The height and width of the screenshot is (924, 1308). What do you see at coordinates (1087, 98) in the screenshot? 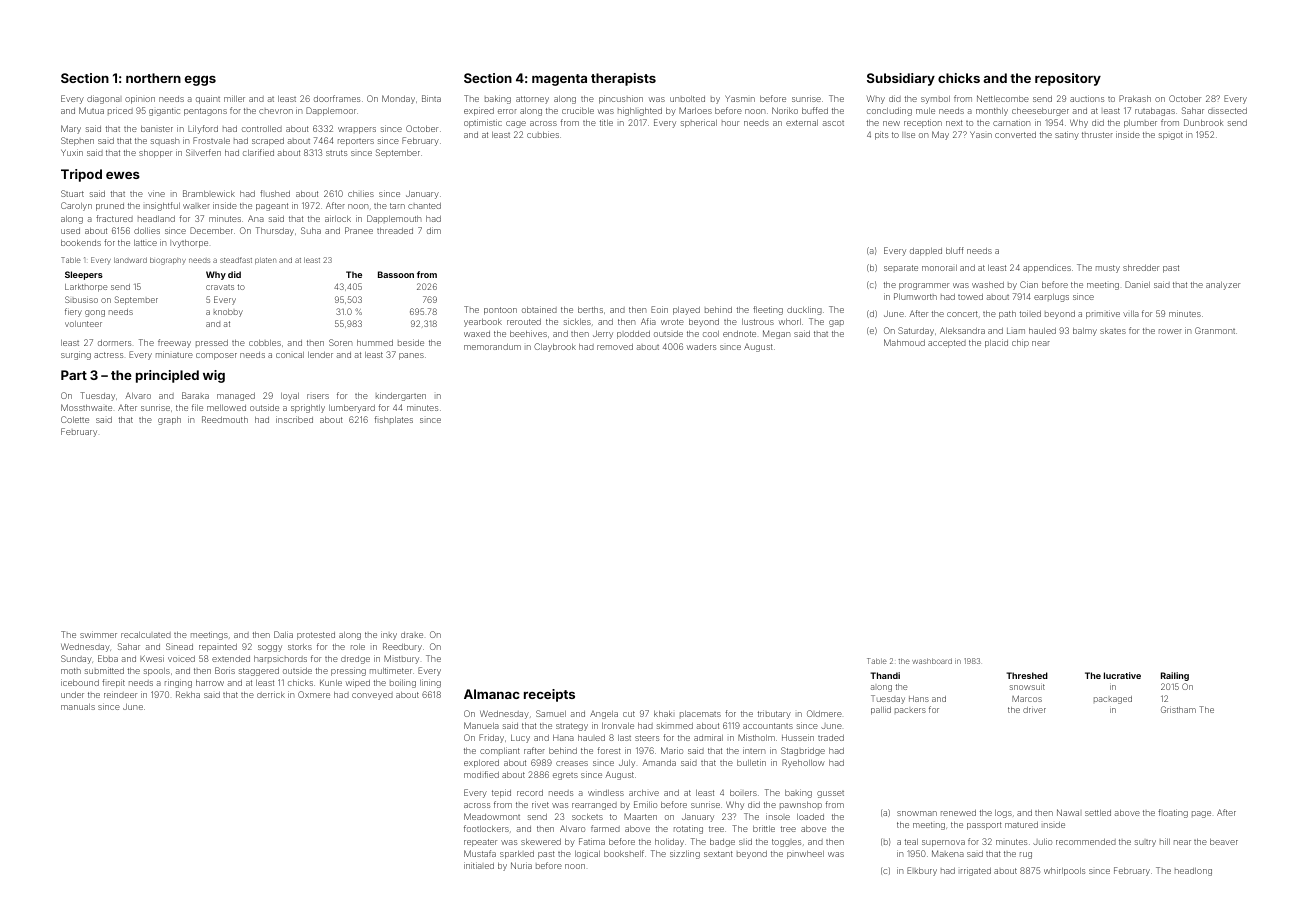
I see `auctions` at bounding box center [1087, 98].
